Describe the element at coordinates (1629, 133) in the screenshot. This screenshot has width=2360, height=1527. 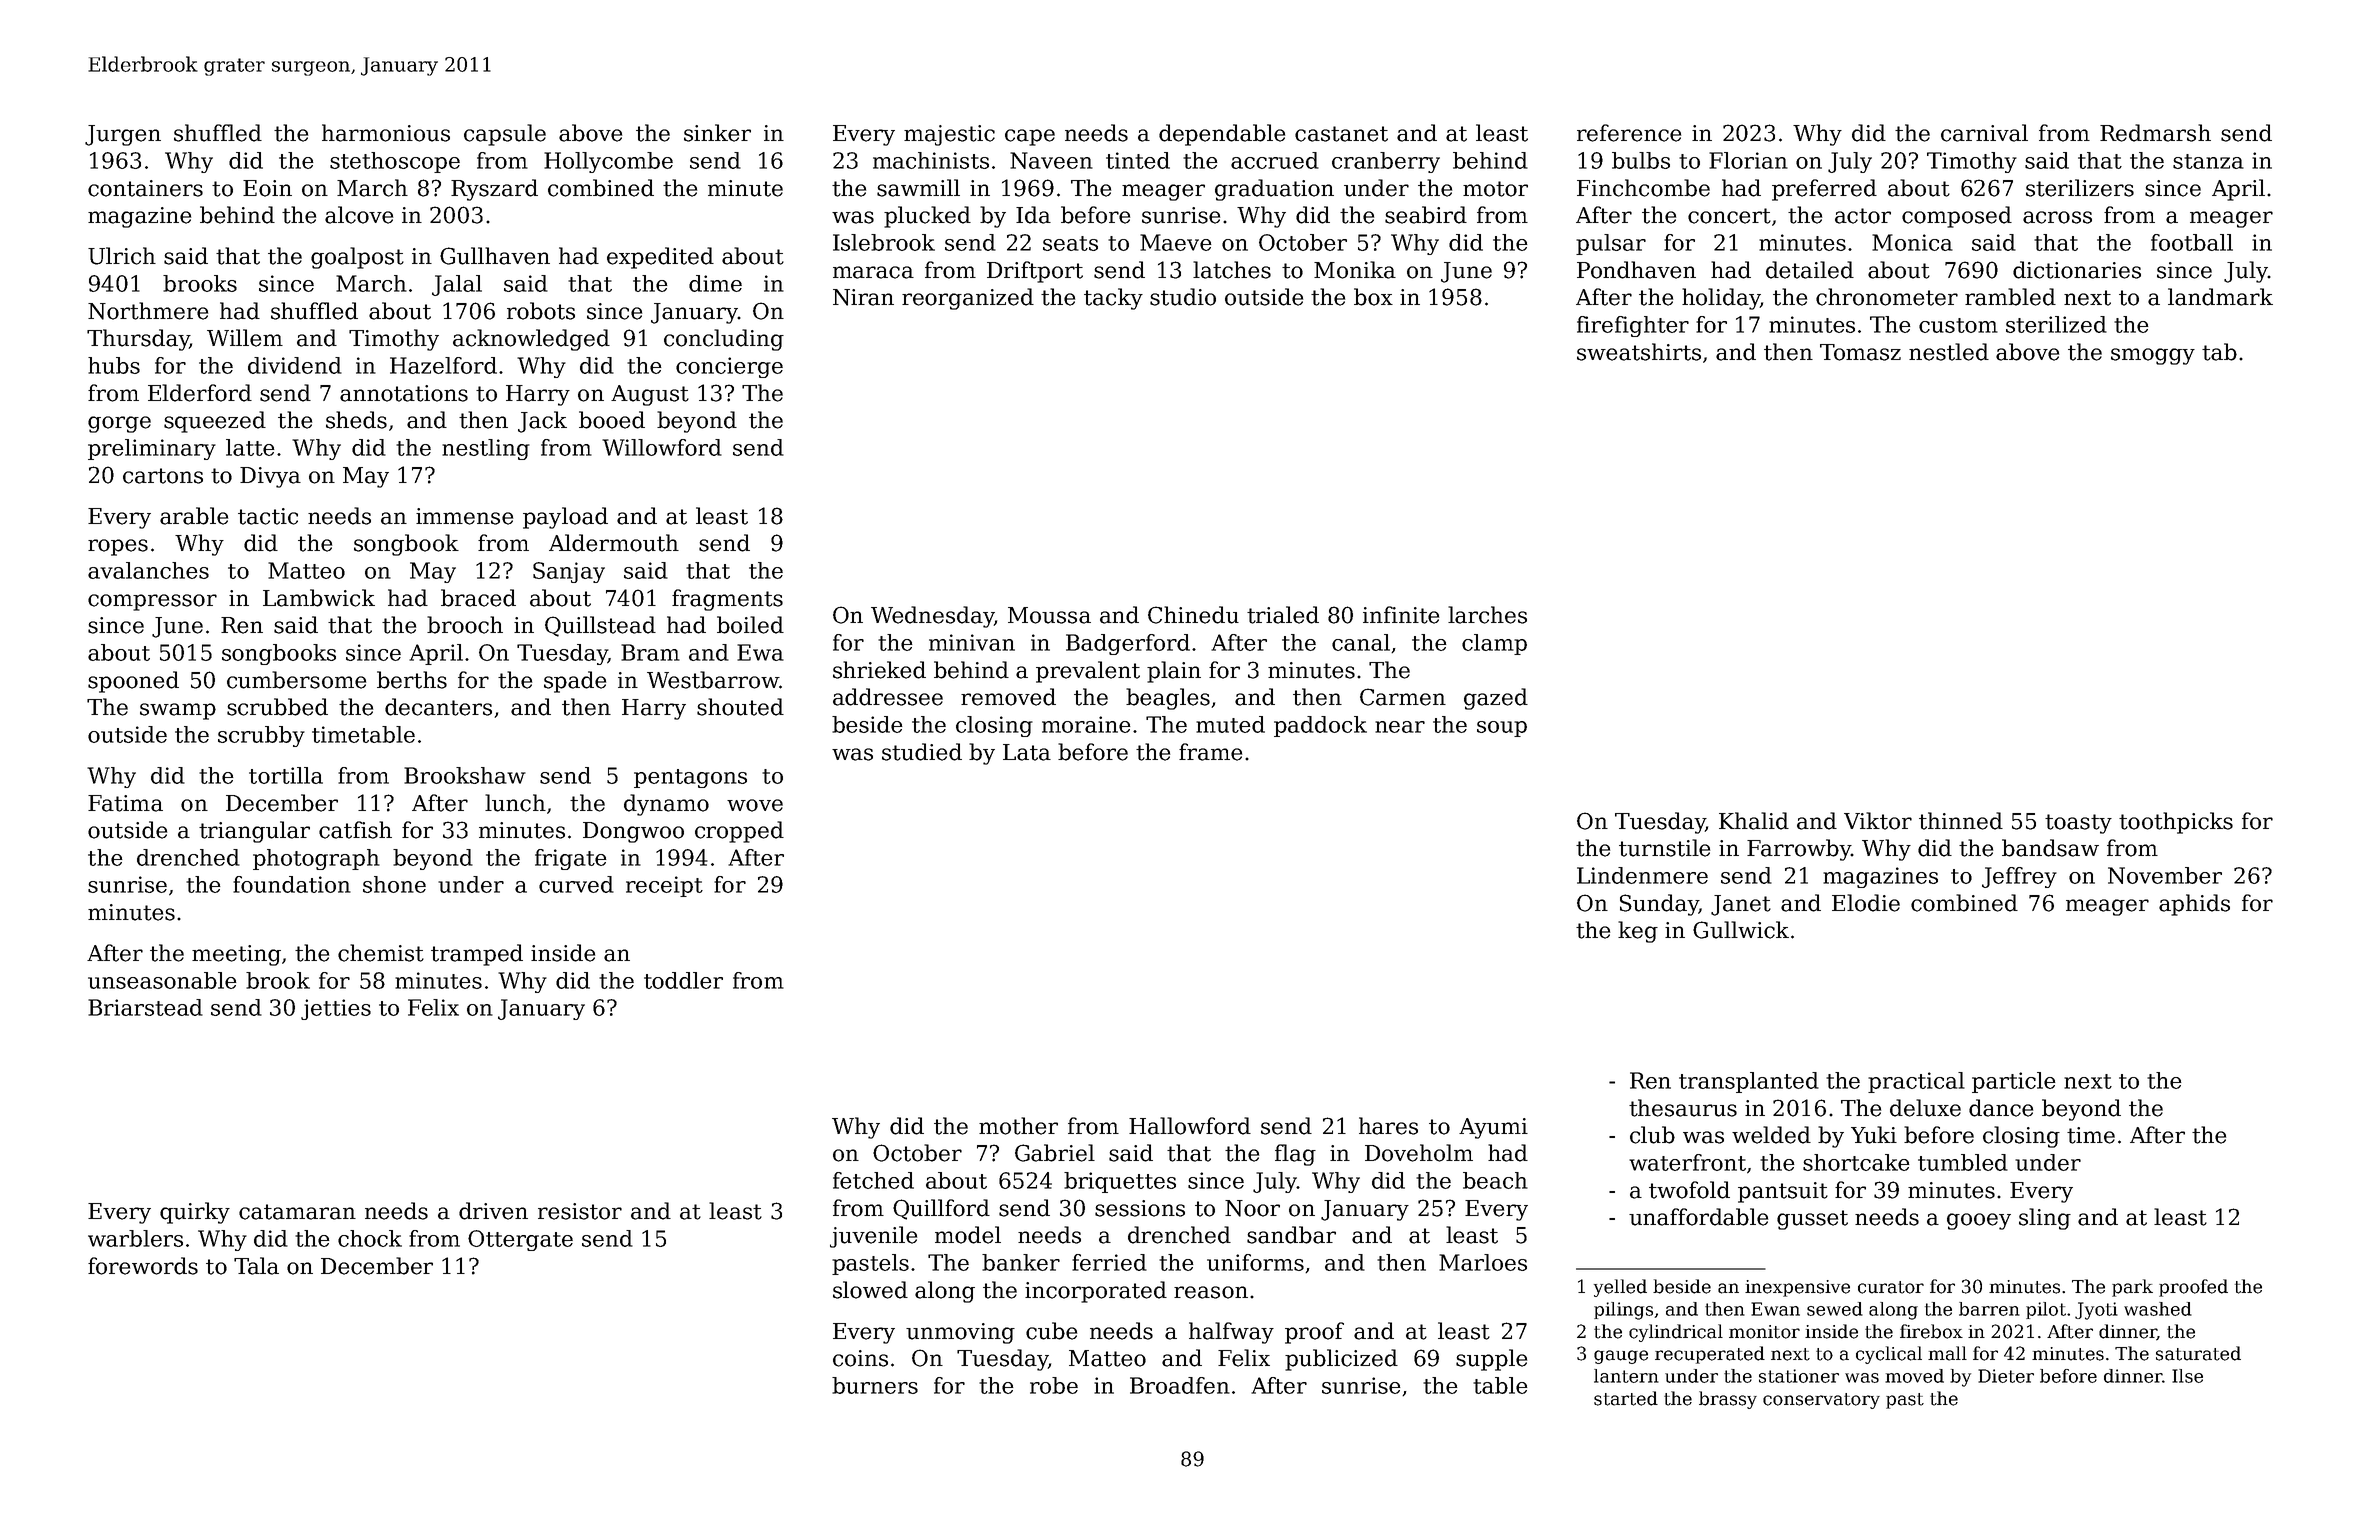
I see `reference` at that location.
